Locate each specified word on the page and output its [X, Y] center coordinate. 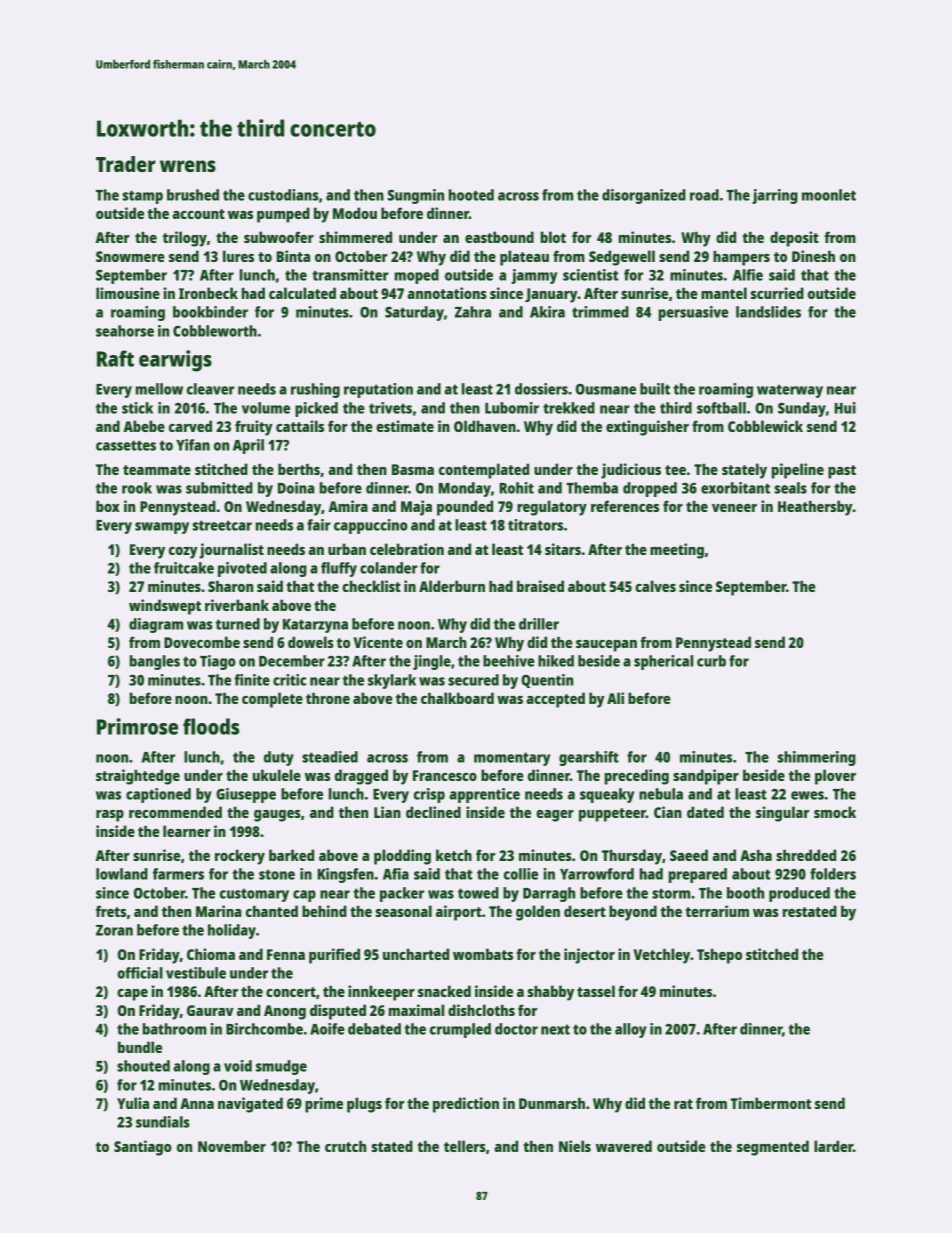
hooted [471, 195]
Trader [126, 164]
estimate [405, 426]
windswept [165, 607]
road [704, 195]
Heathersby [815, 508]
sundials [163, 1122]
